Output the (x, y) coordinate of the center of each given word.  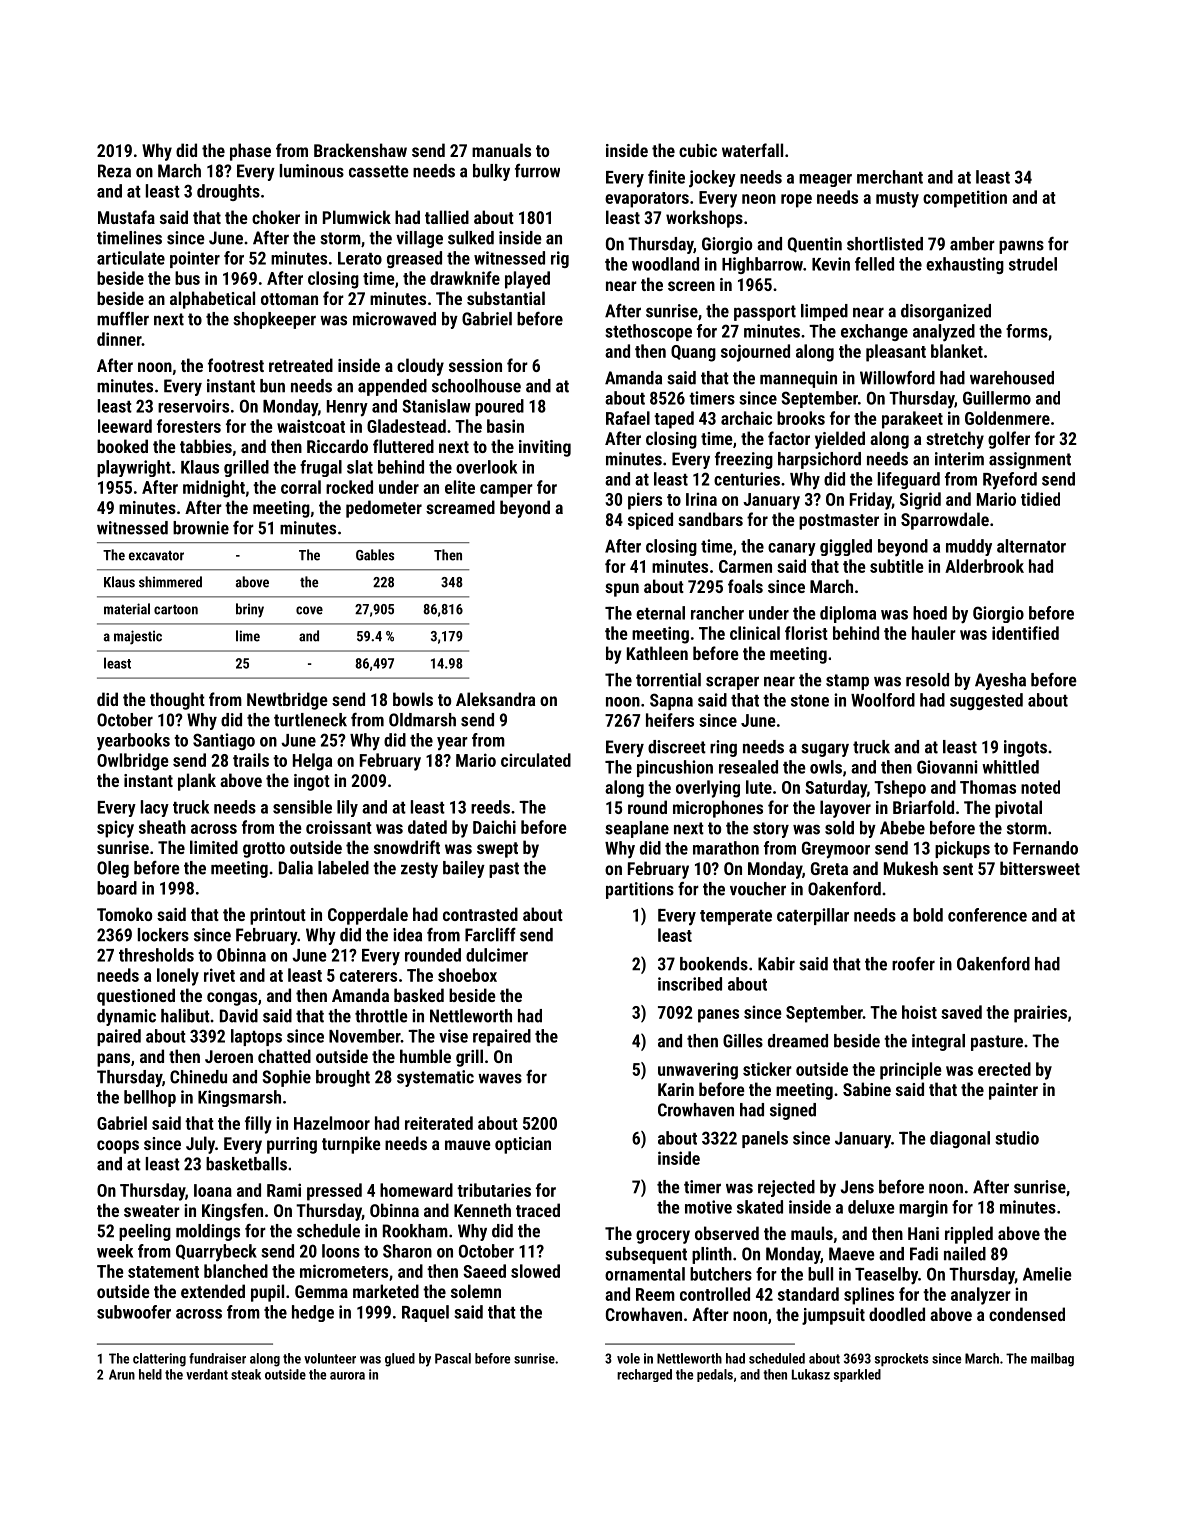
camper (506, 491)
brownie (201, 528)
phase (250, 152)
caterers (368, 976)
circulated (536, 760)
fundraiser (217, 1358)
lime (248, 636)
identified (1025, 633)
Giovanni (947, 767)
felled (874, 264)
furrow (537, 171)
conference (987, 915)
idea (407, 935)
